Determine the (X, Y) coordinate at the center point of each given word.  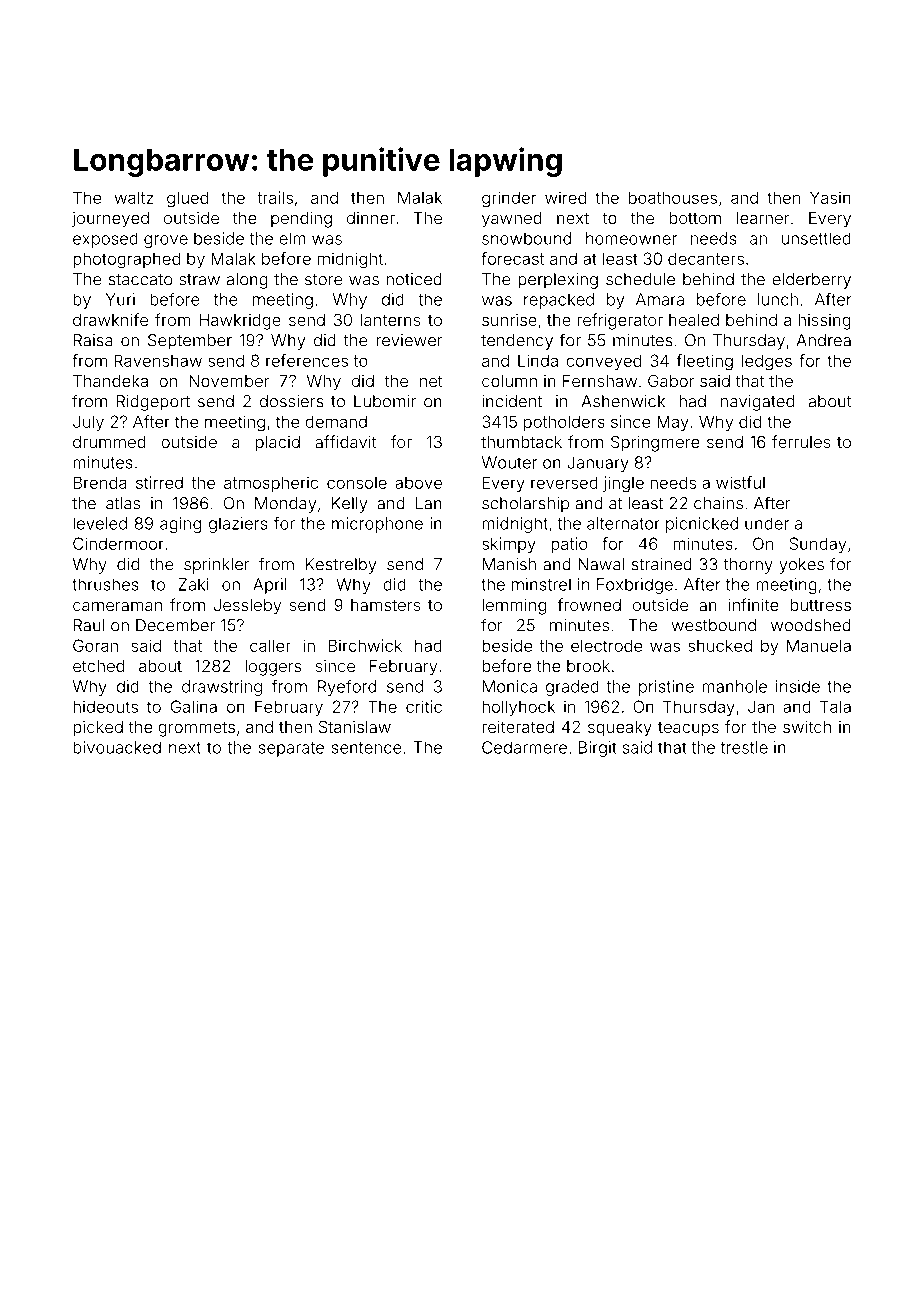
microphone (377, 525)
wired (565, 197)
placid (278, 444)
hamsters (386, 605)
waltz (134, 197)
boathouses (673, 197)
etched (98, 666)
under (767, 523)
